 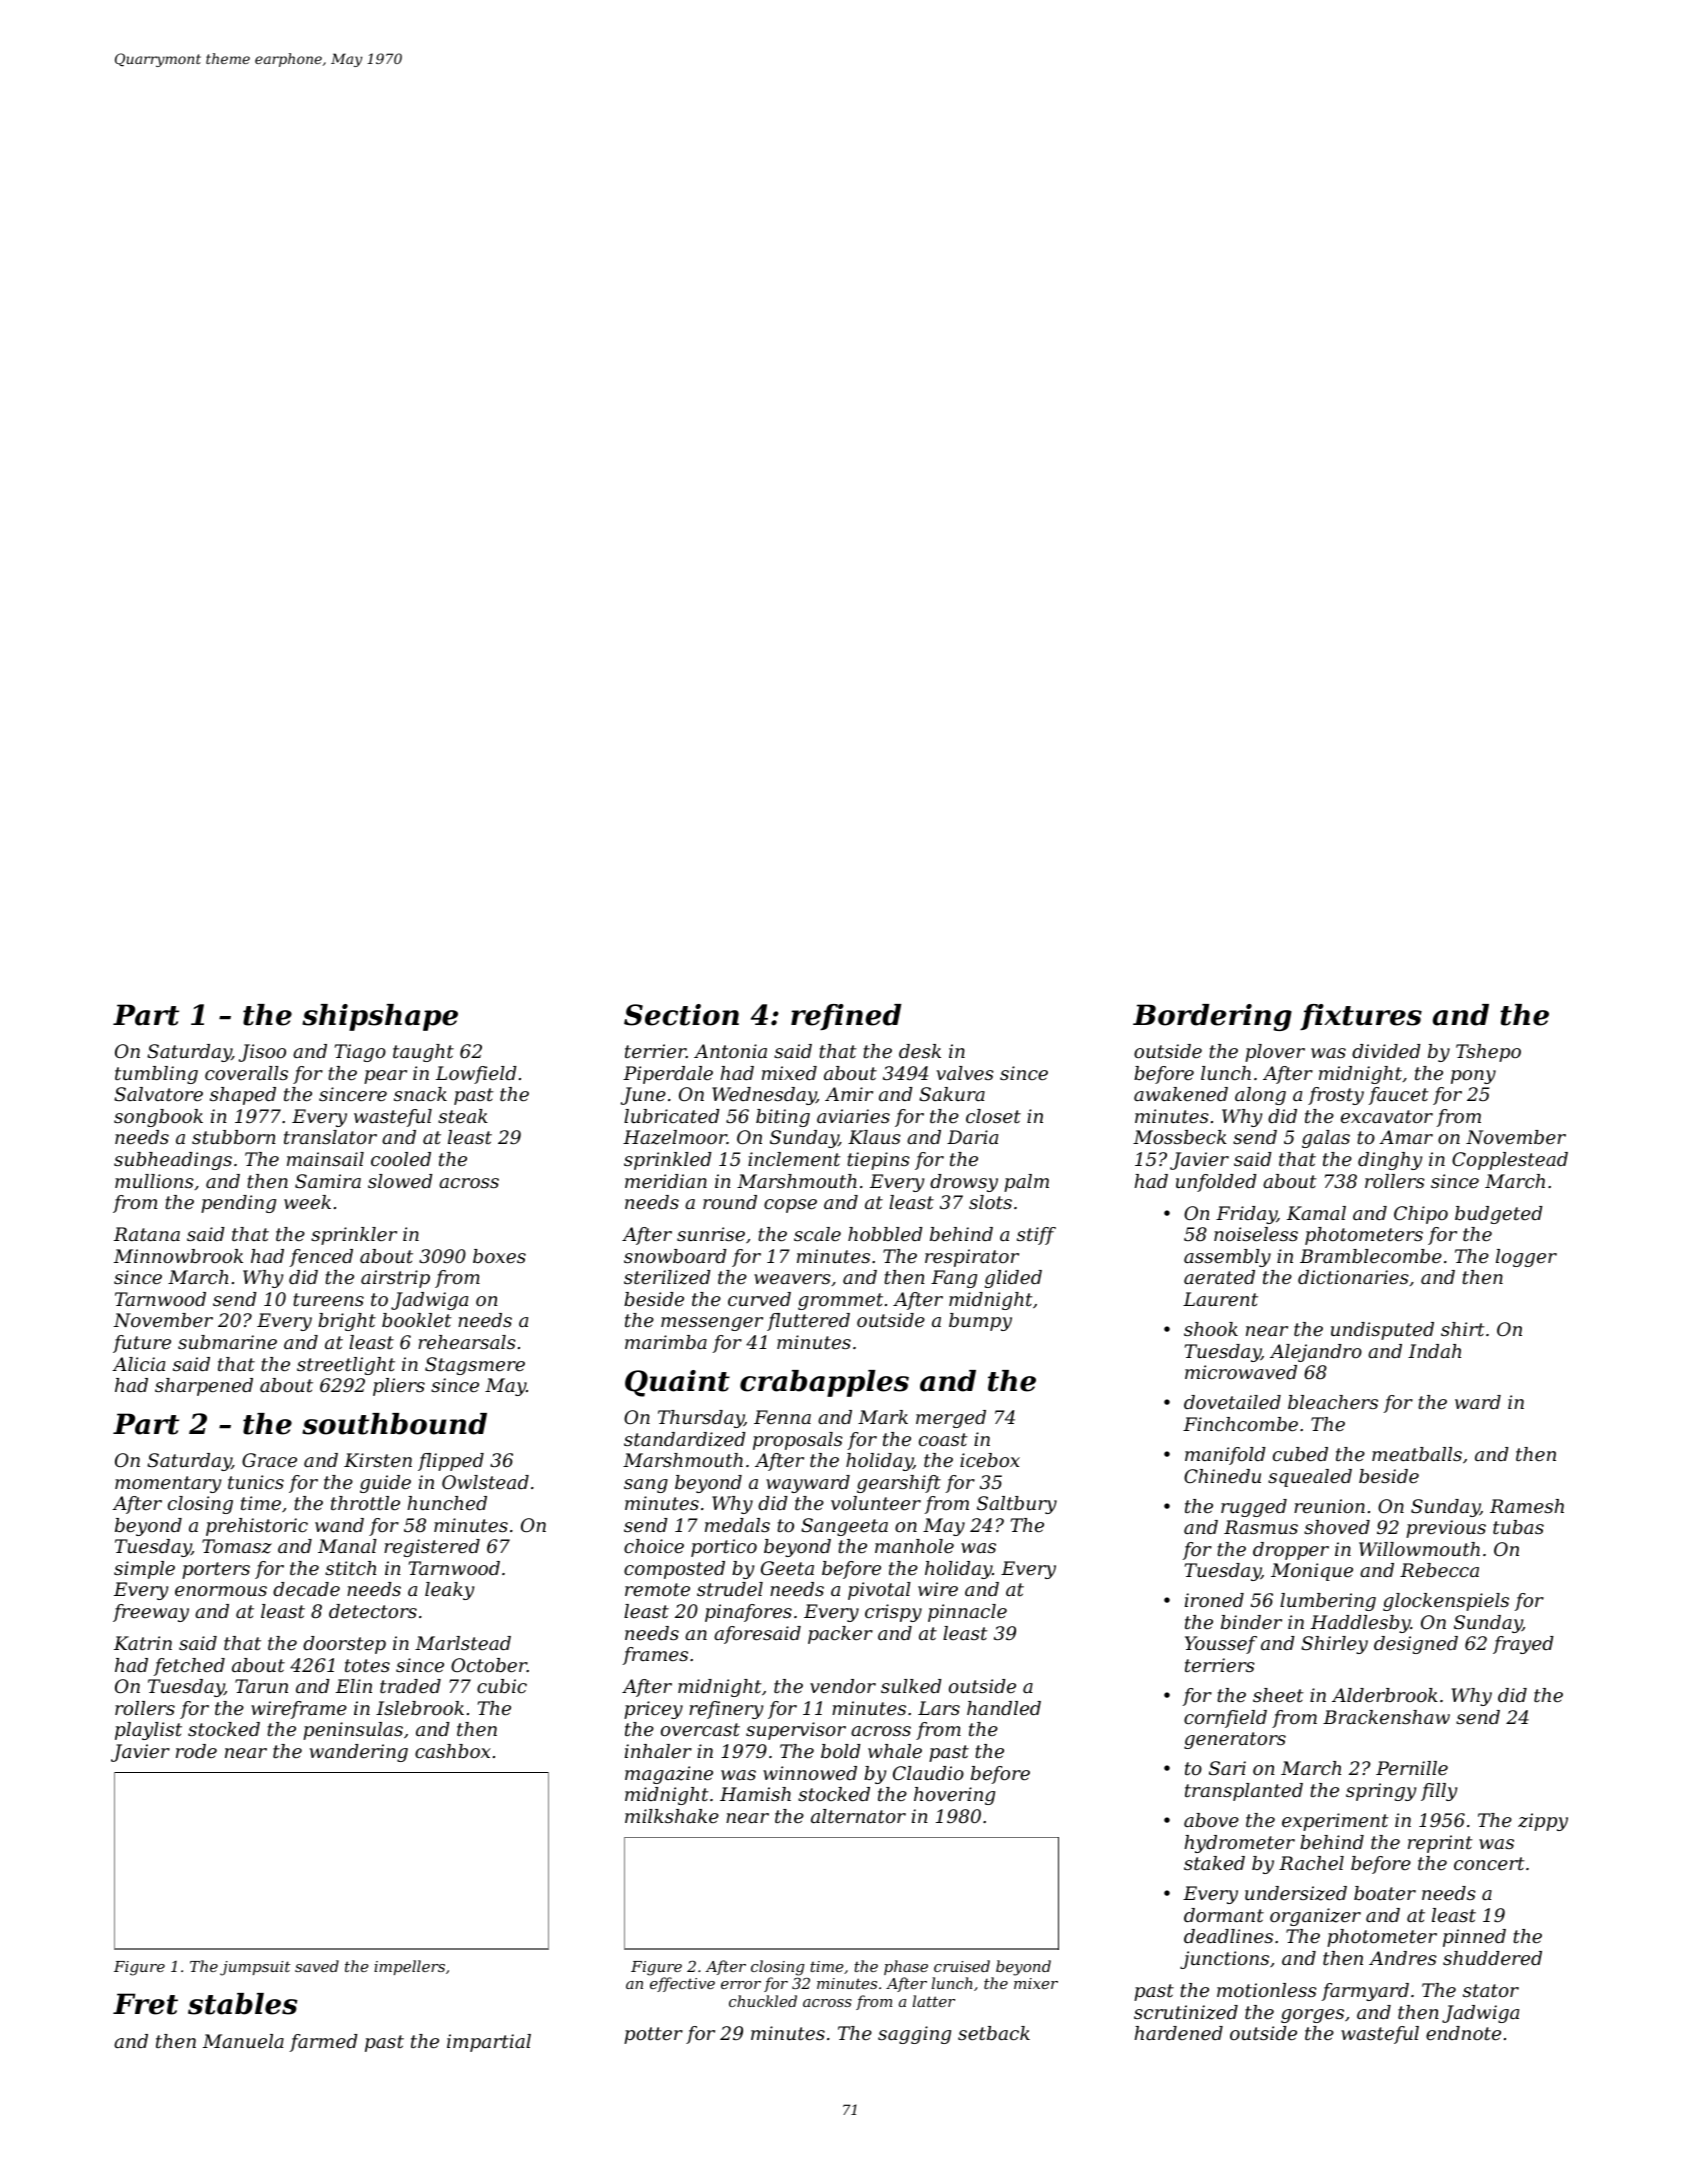 What do you see at coordinates (672, 1816) in the screenshot?
I see `milkshake` at bounding box center [672, 1816].
